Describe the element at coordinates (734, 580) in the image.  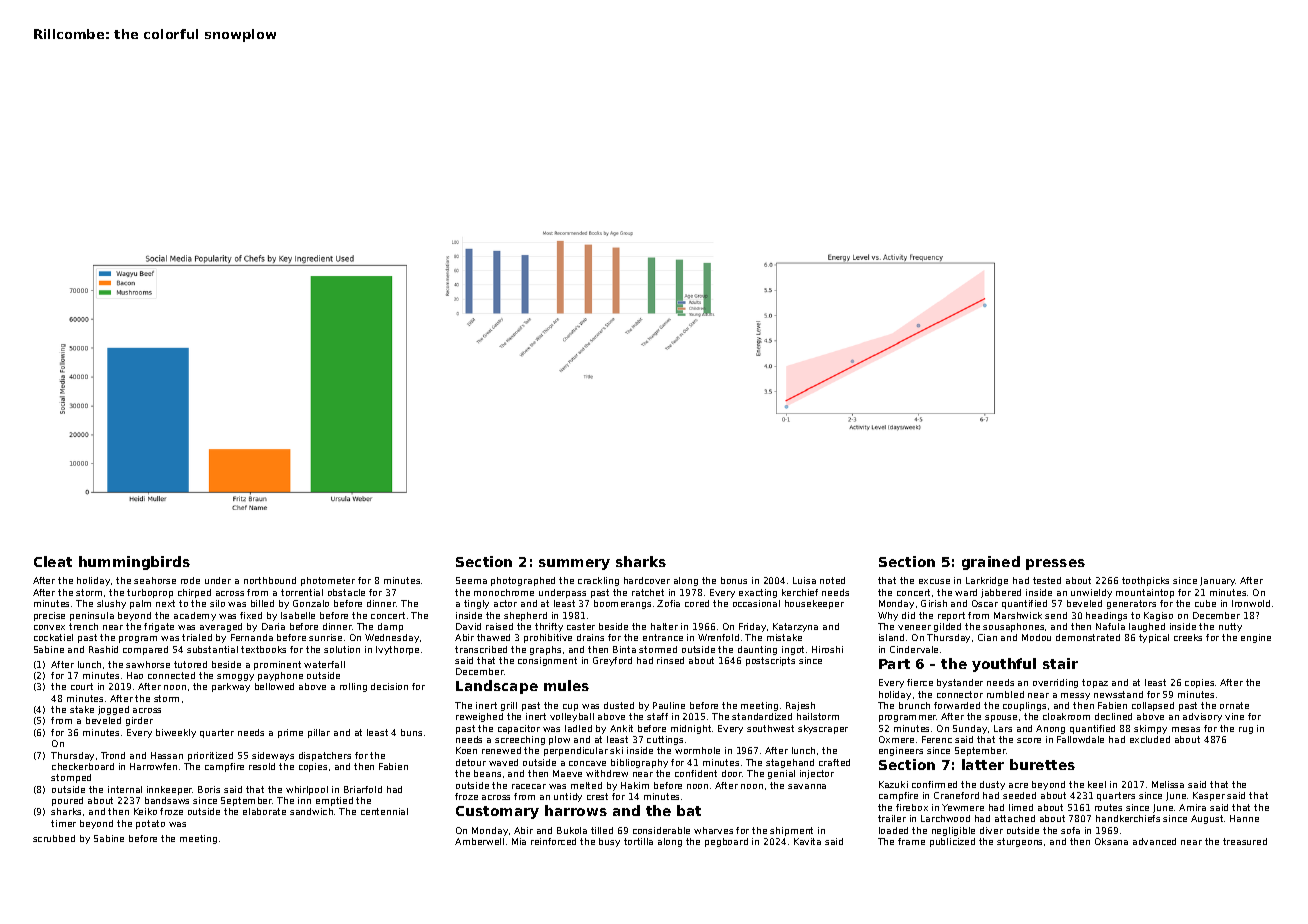
I see `bonus` at that location.
